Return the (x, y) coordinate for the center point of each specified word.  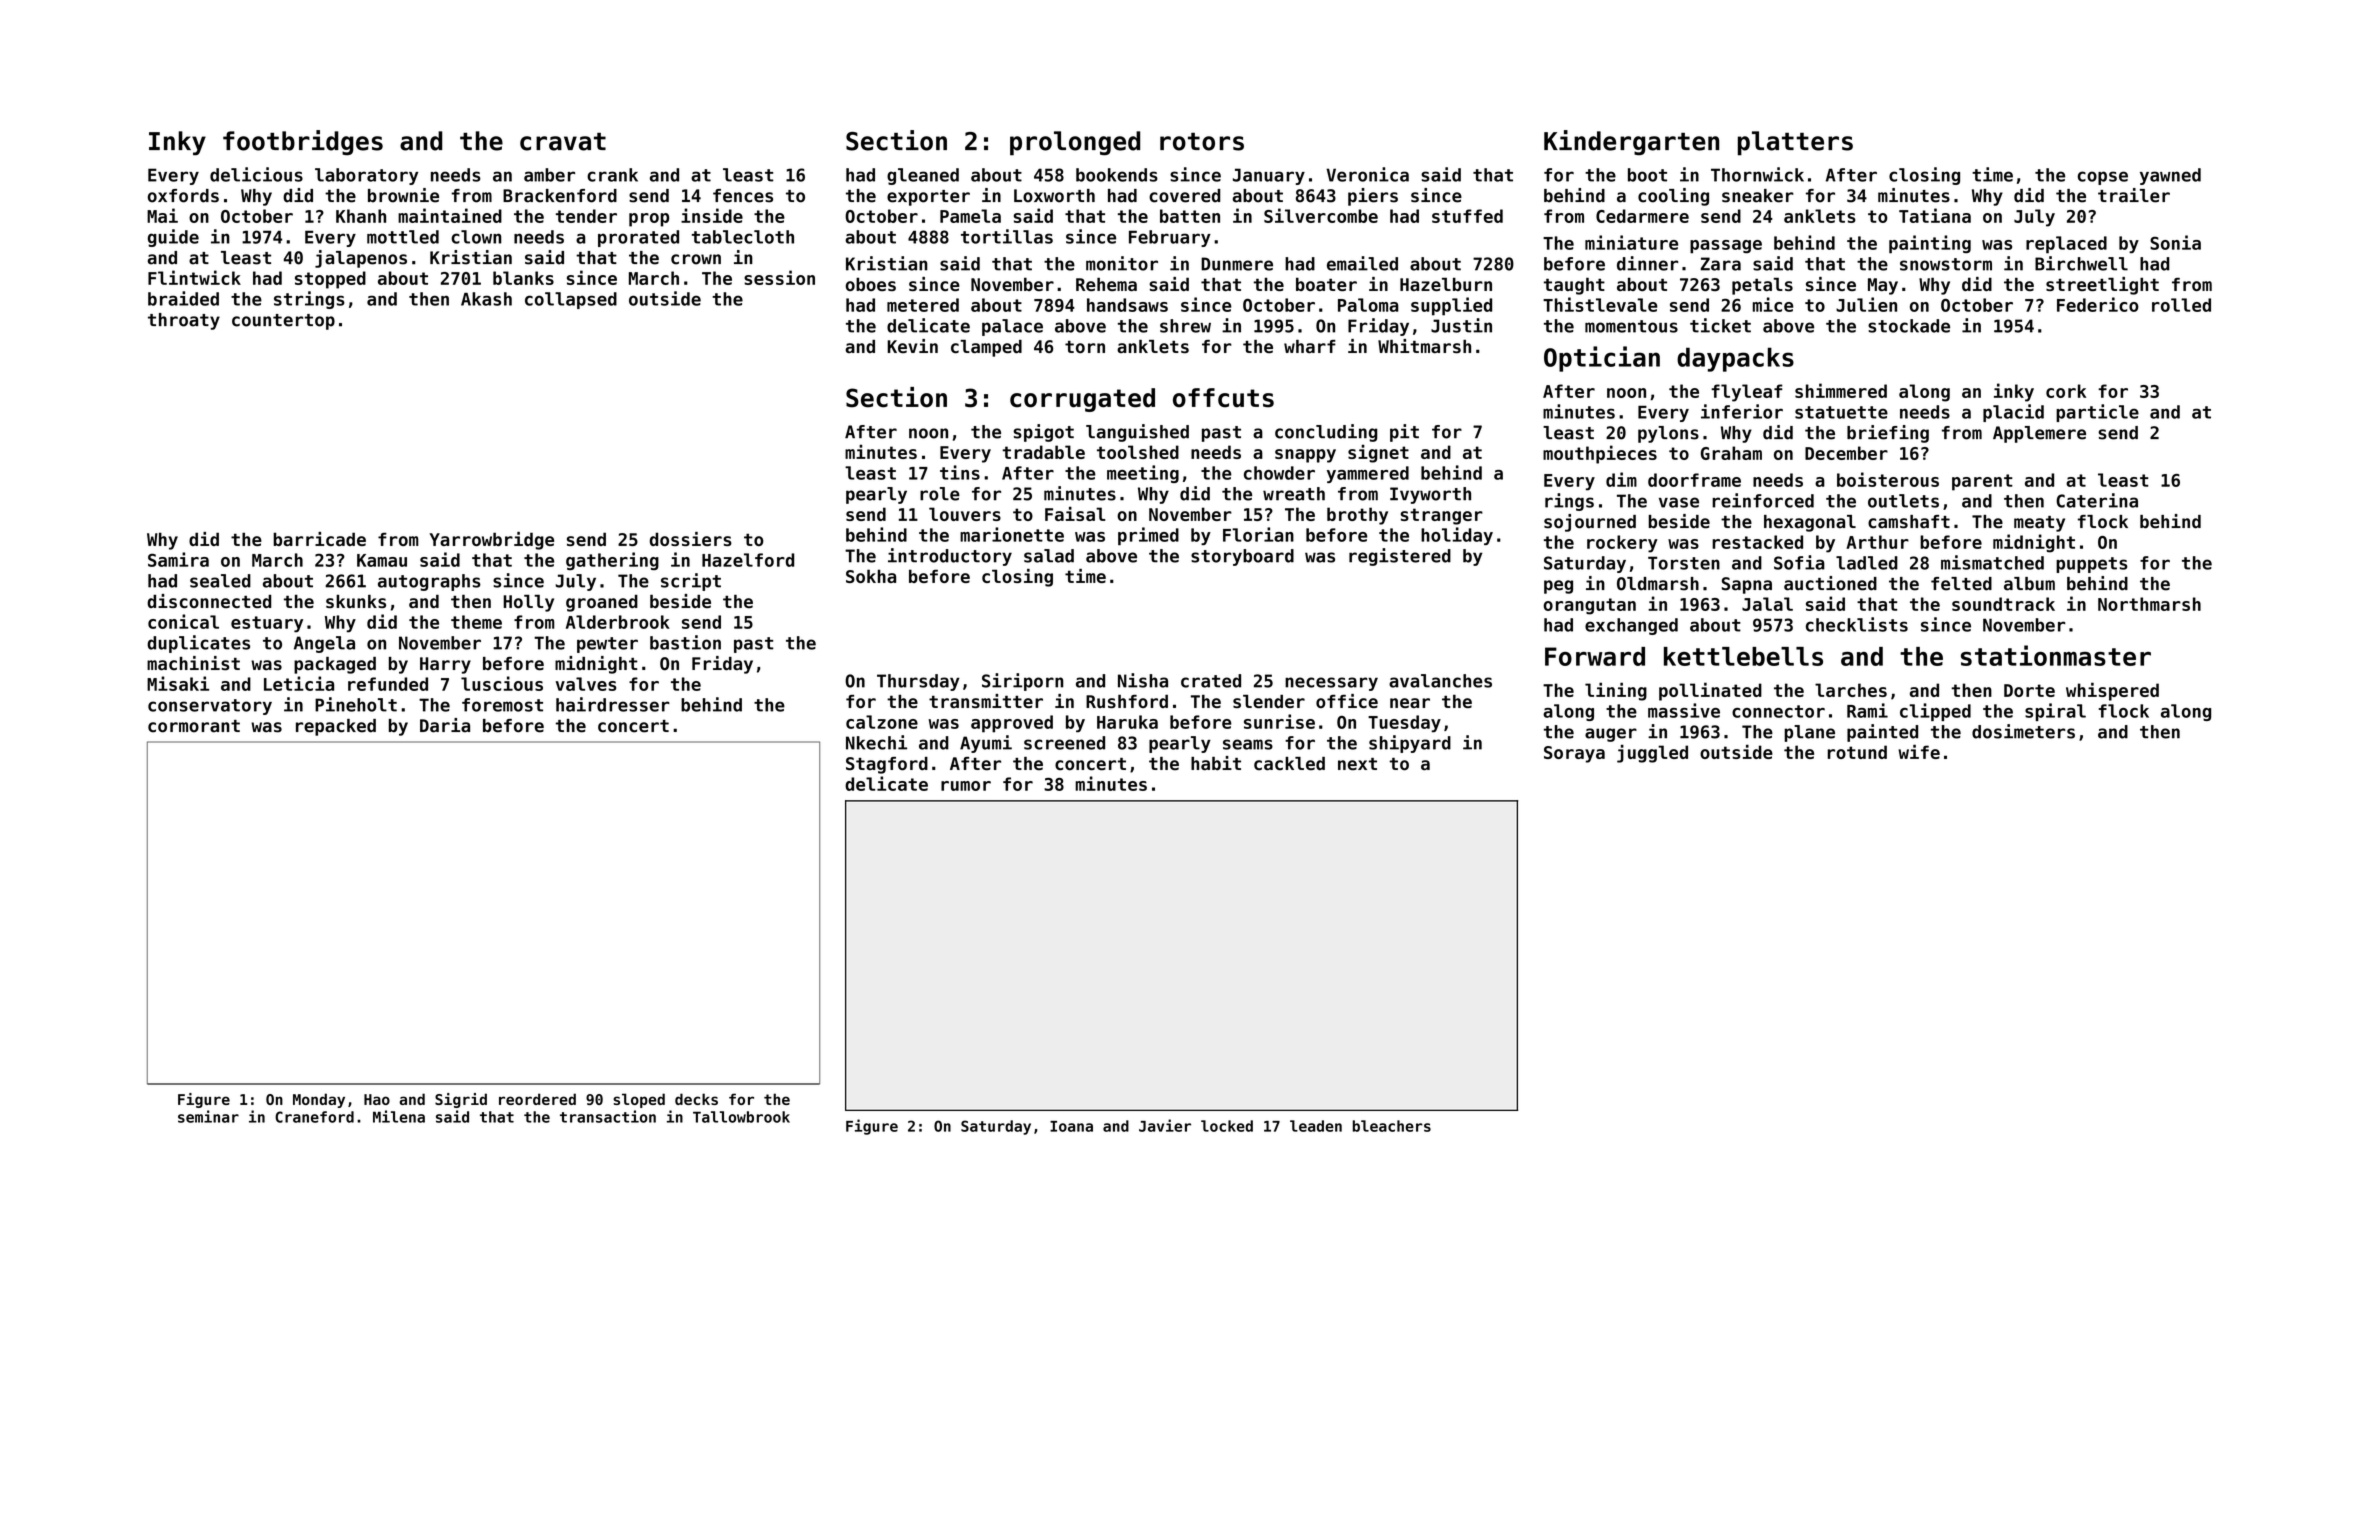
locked (1227, 1126)
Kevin (912, 346)
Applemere (2039, 434)
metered (923, 305)
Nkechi (876, 742)
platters (1795, 143)
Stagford (887, 765)
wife (1919, 751)
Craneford (314, 1117)
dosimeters (2023, 731)
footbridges (303, 142)
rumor (966, 786)
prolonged (1075, 143)
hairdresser (613, 704)
